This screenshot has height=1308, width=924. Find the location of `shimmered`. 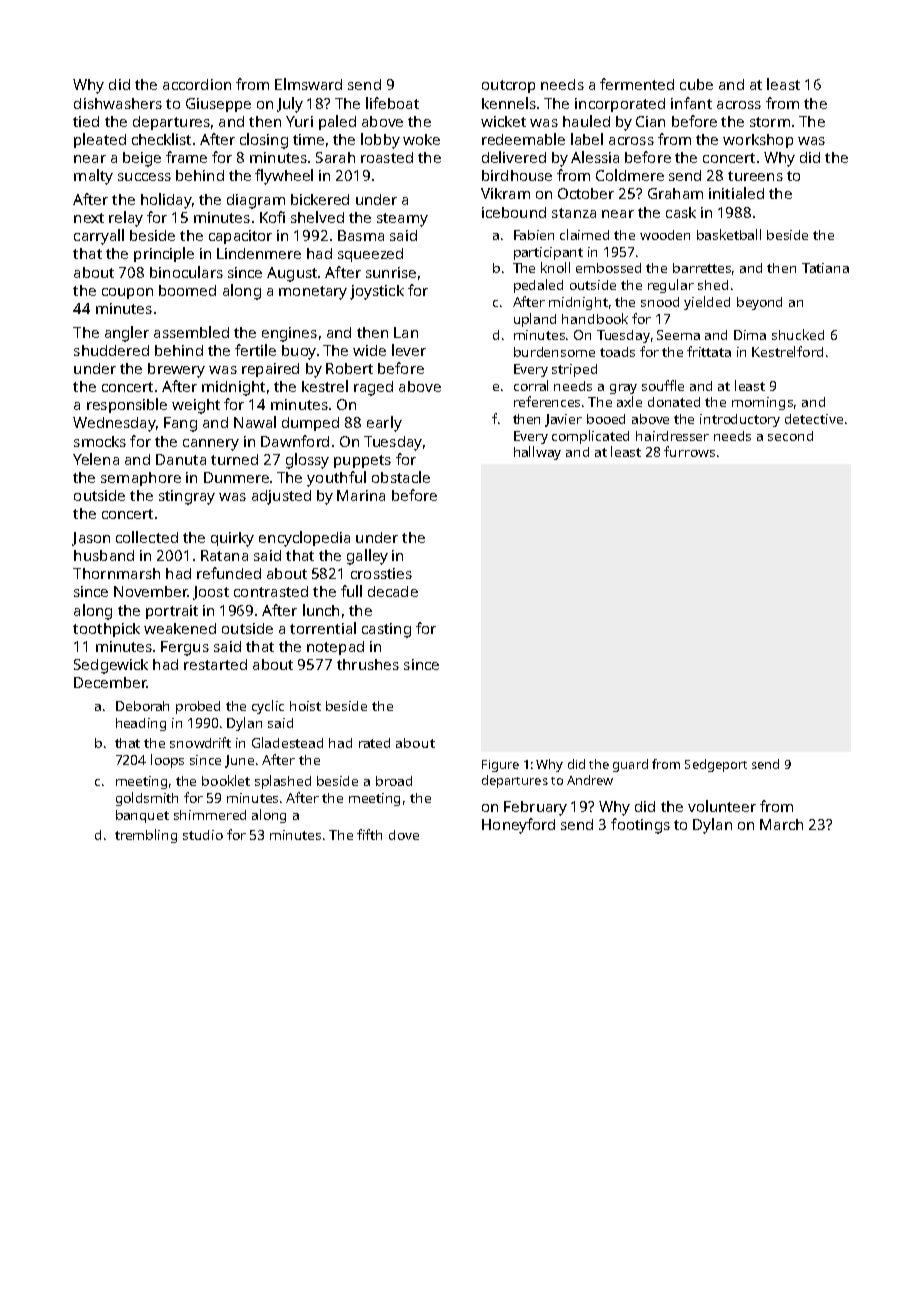

shimmered is located at coordinates (210, 815).
